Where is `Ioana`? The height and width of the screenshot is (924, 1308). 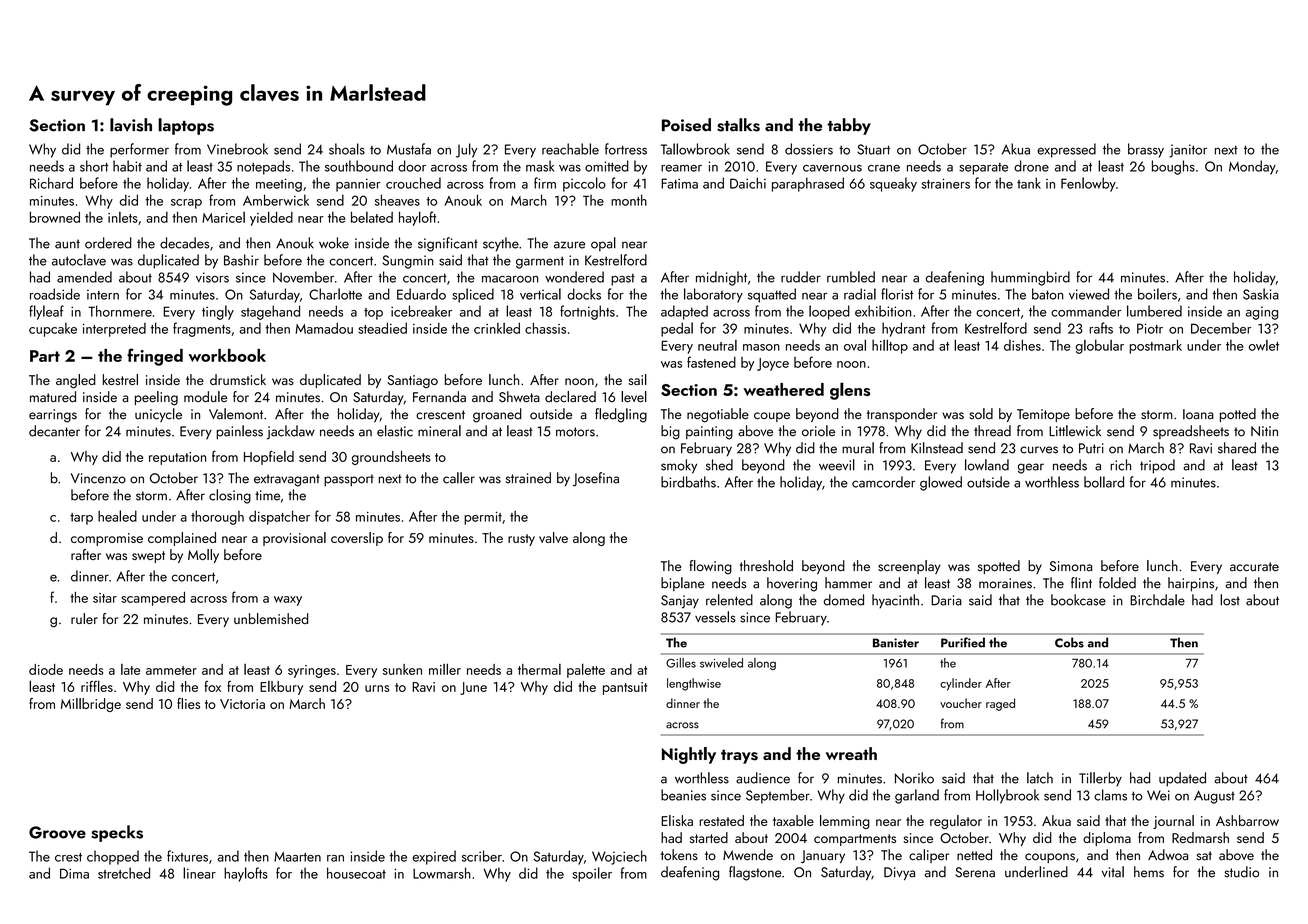 Ioana is located at coordinates (1198, 414).
